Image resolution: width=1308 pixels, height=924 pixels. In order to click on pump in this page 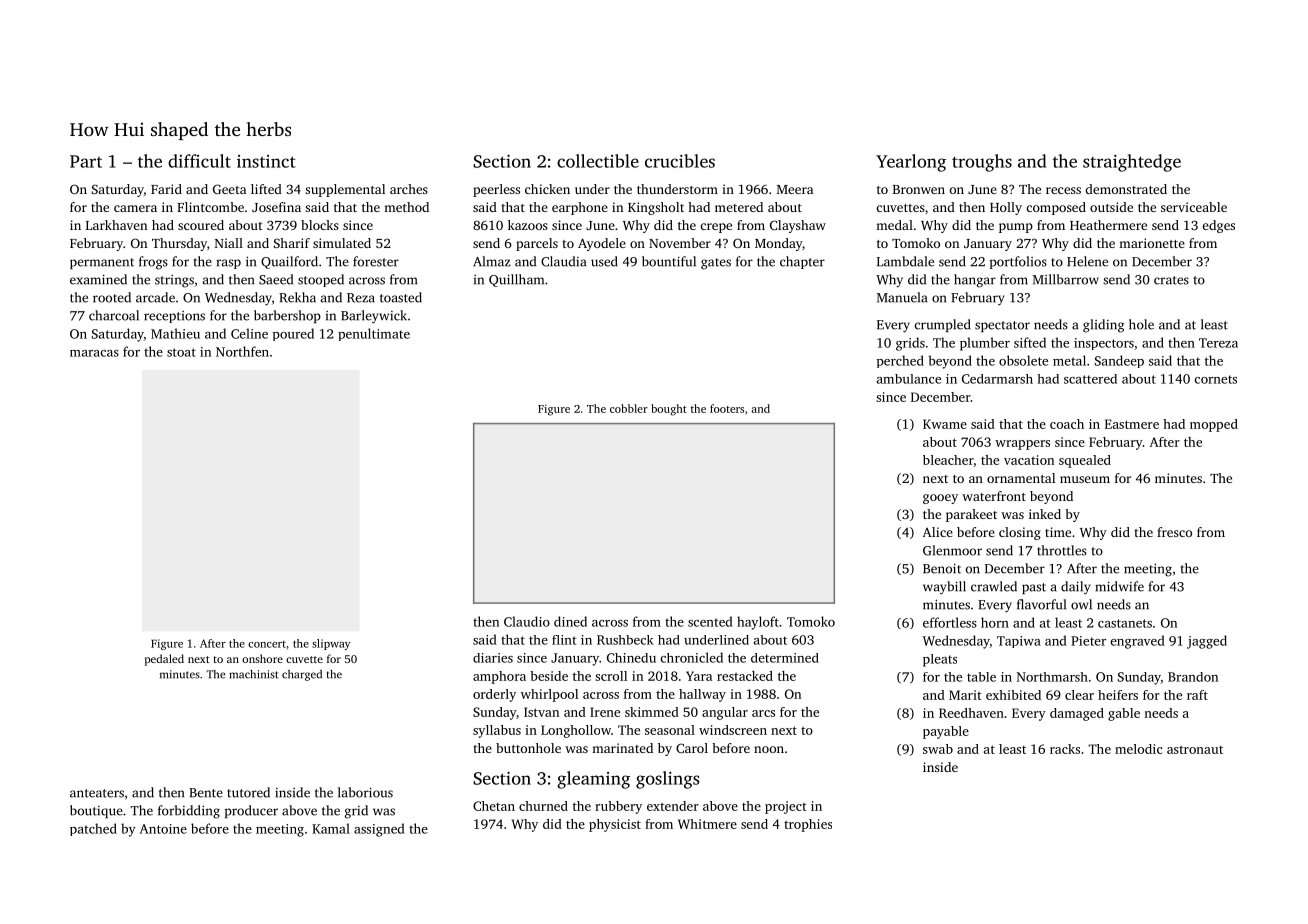, I will do `click(1016, 228)`.
